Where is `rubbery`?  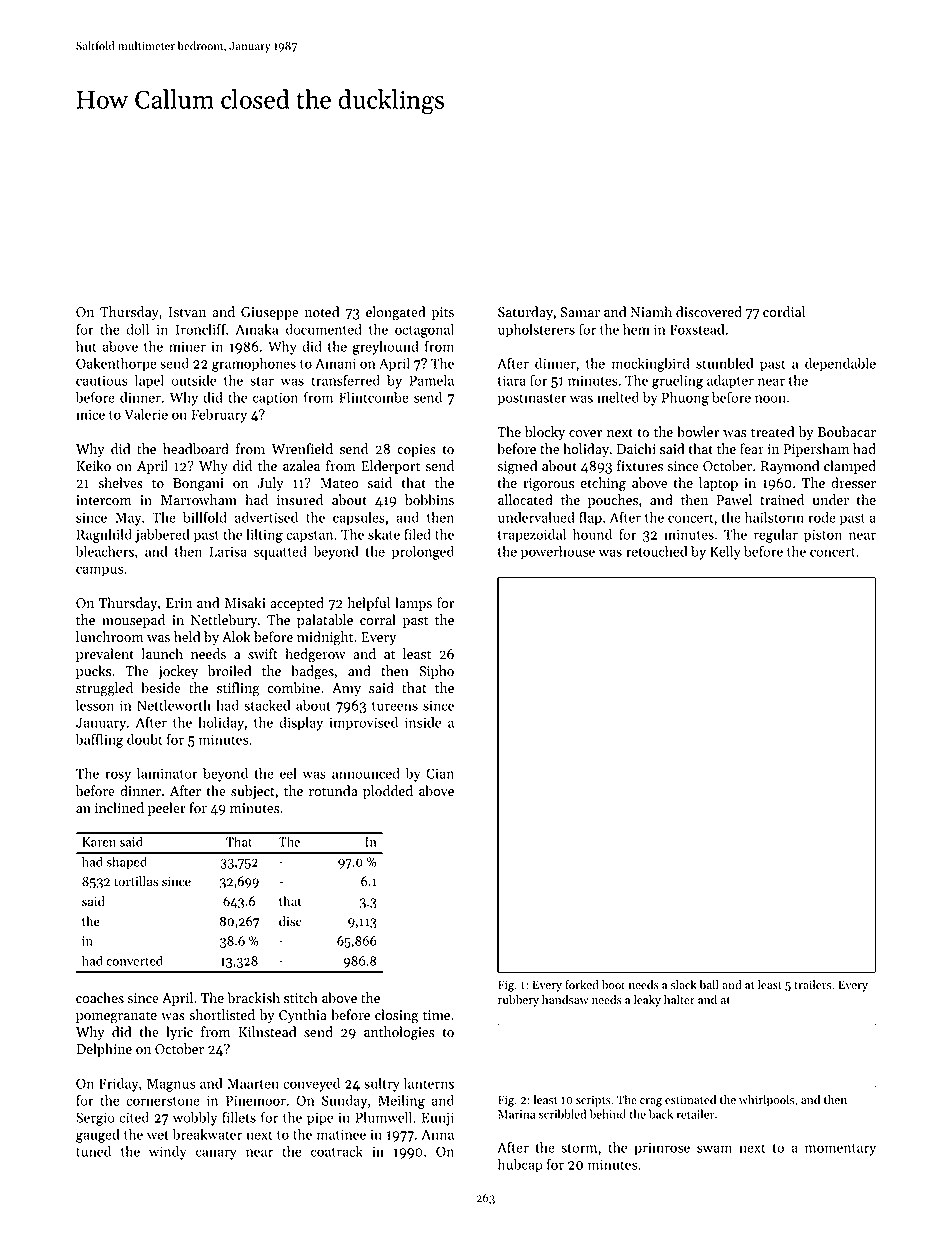
rubbery is located at coordinates (518, 1001).
